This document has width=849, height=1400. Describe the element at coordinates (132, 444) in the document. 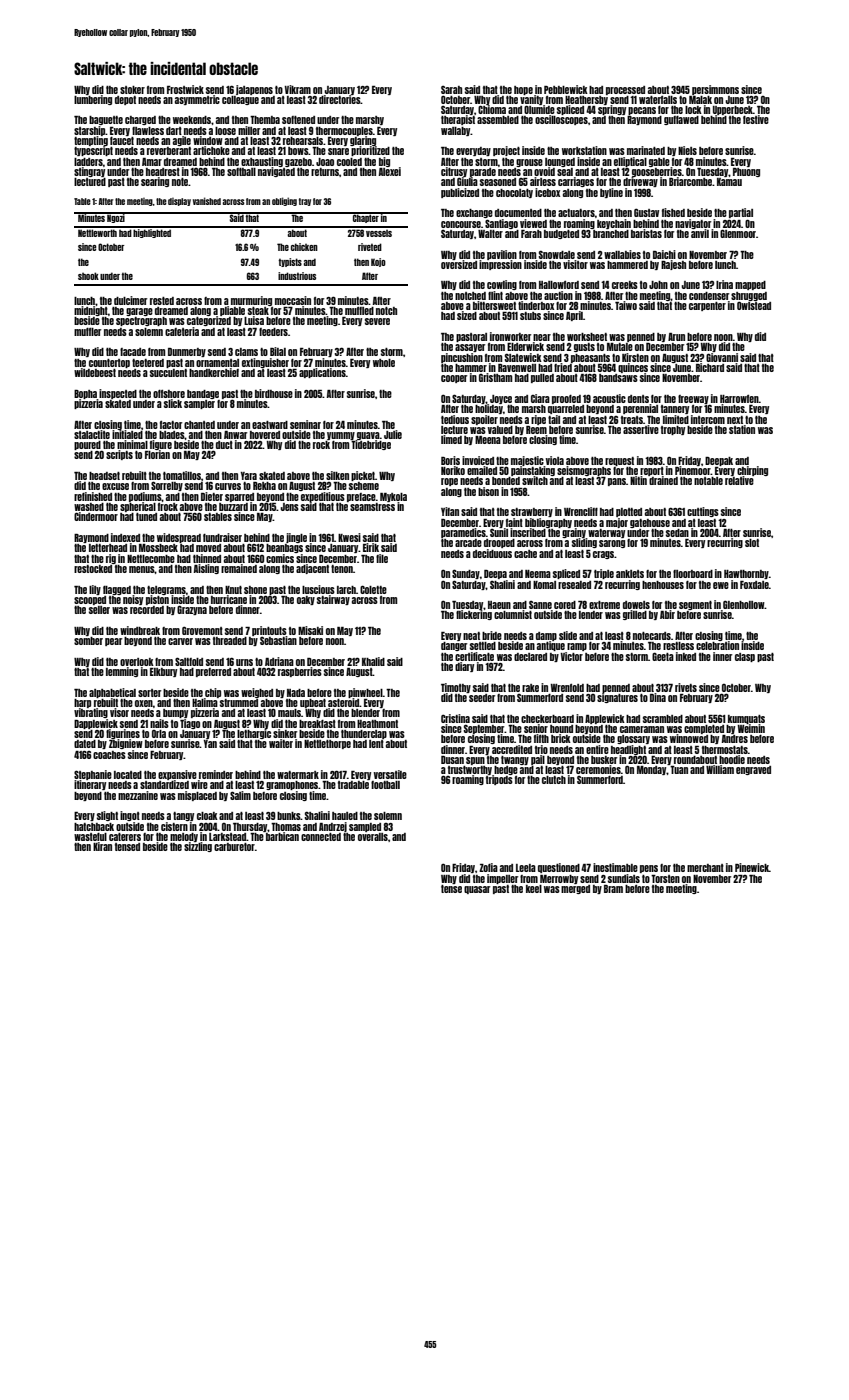

I see `minimal` at that location.
